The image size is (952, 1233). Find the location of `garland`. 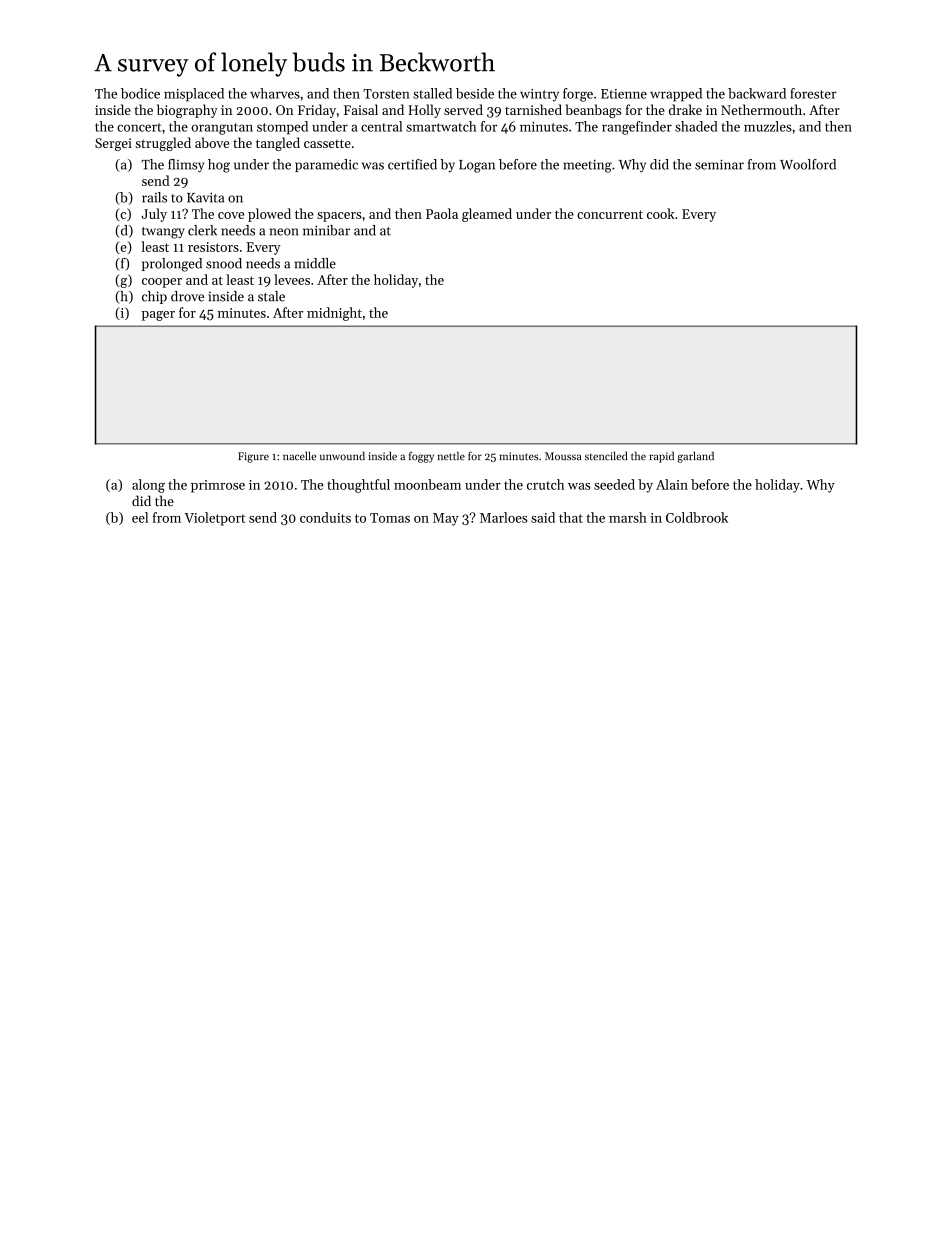

garland is located at coordinates (696, 457).
